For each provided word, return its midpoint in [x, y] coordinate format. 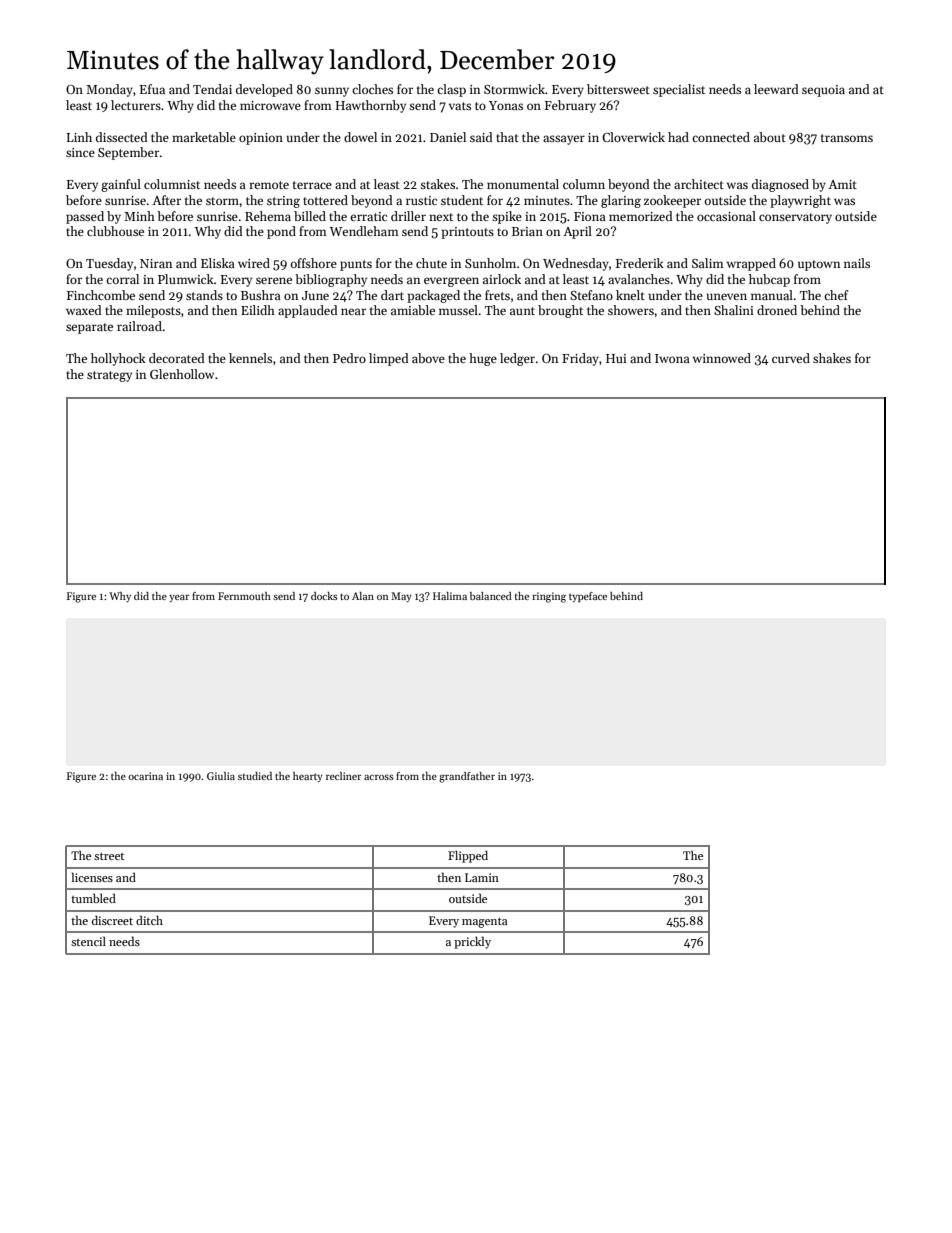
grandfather [467, 777]
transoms [847, 138]
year [179, 598]
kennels [250, 358]
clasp [451, 90]
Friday [580, 359]
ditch [149, 920]
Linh [79, 137]
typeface [588, 597]
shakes [832, 358]
